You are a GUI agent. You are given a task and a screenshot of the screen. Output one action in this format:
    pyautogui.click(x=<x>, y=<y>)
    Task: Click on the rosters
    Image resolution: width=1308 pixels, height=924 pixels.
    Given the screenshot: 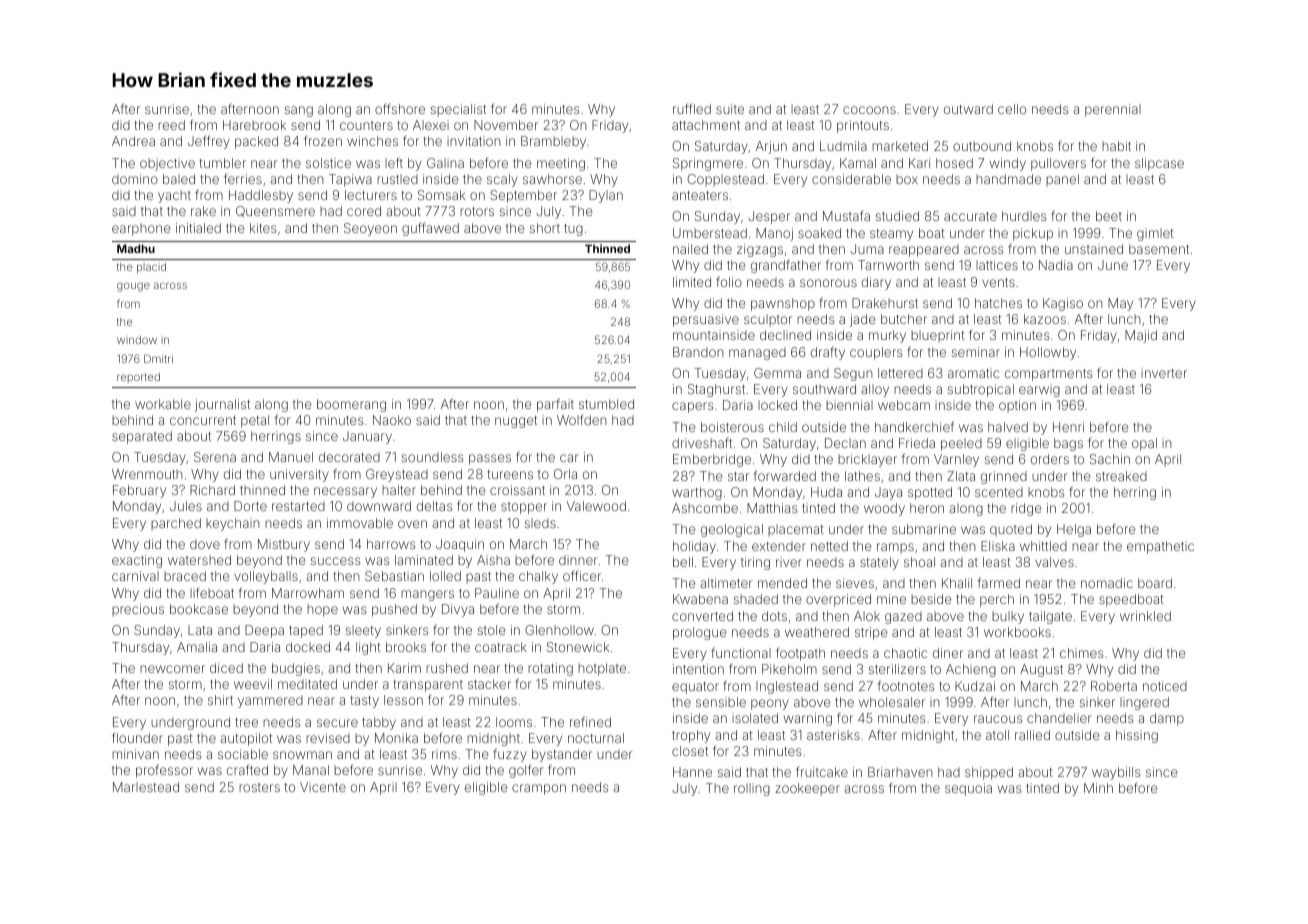 What is the action you would take?
    pyautogui.click(x=259, y=787)
